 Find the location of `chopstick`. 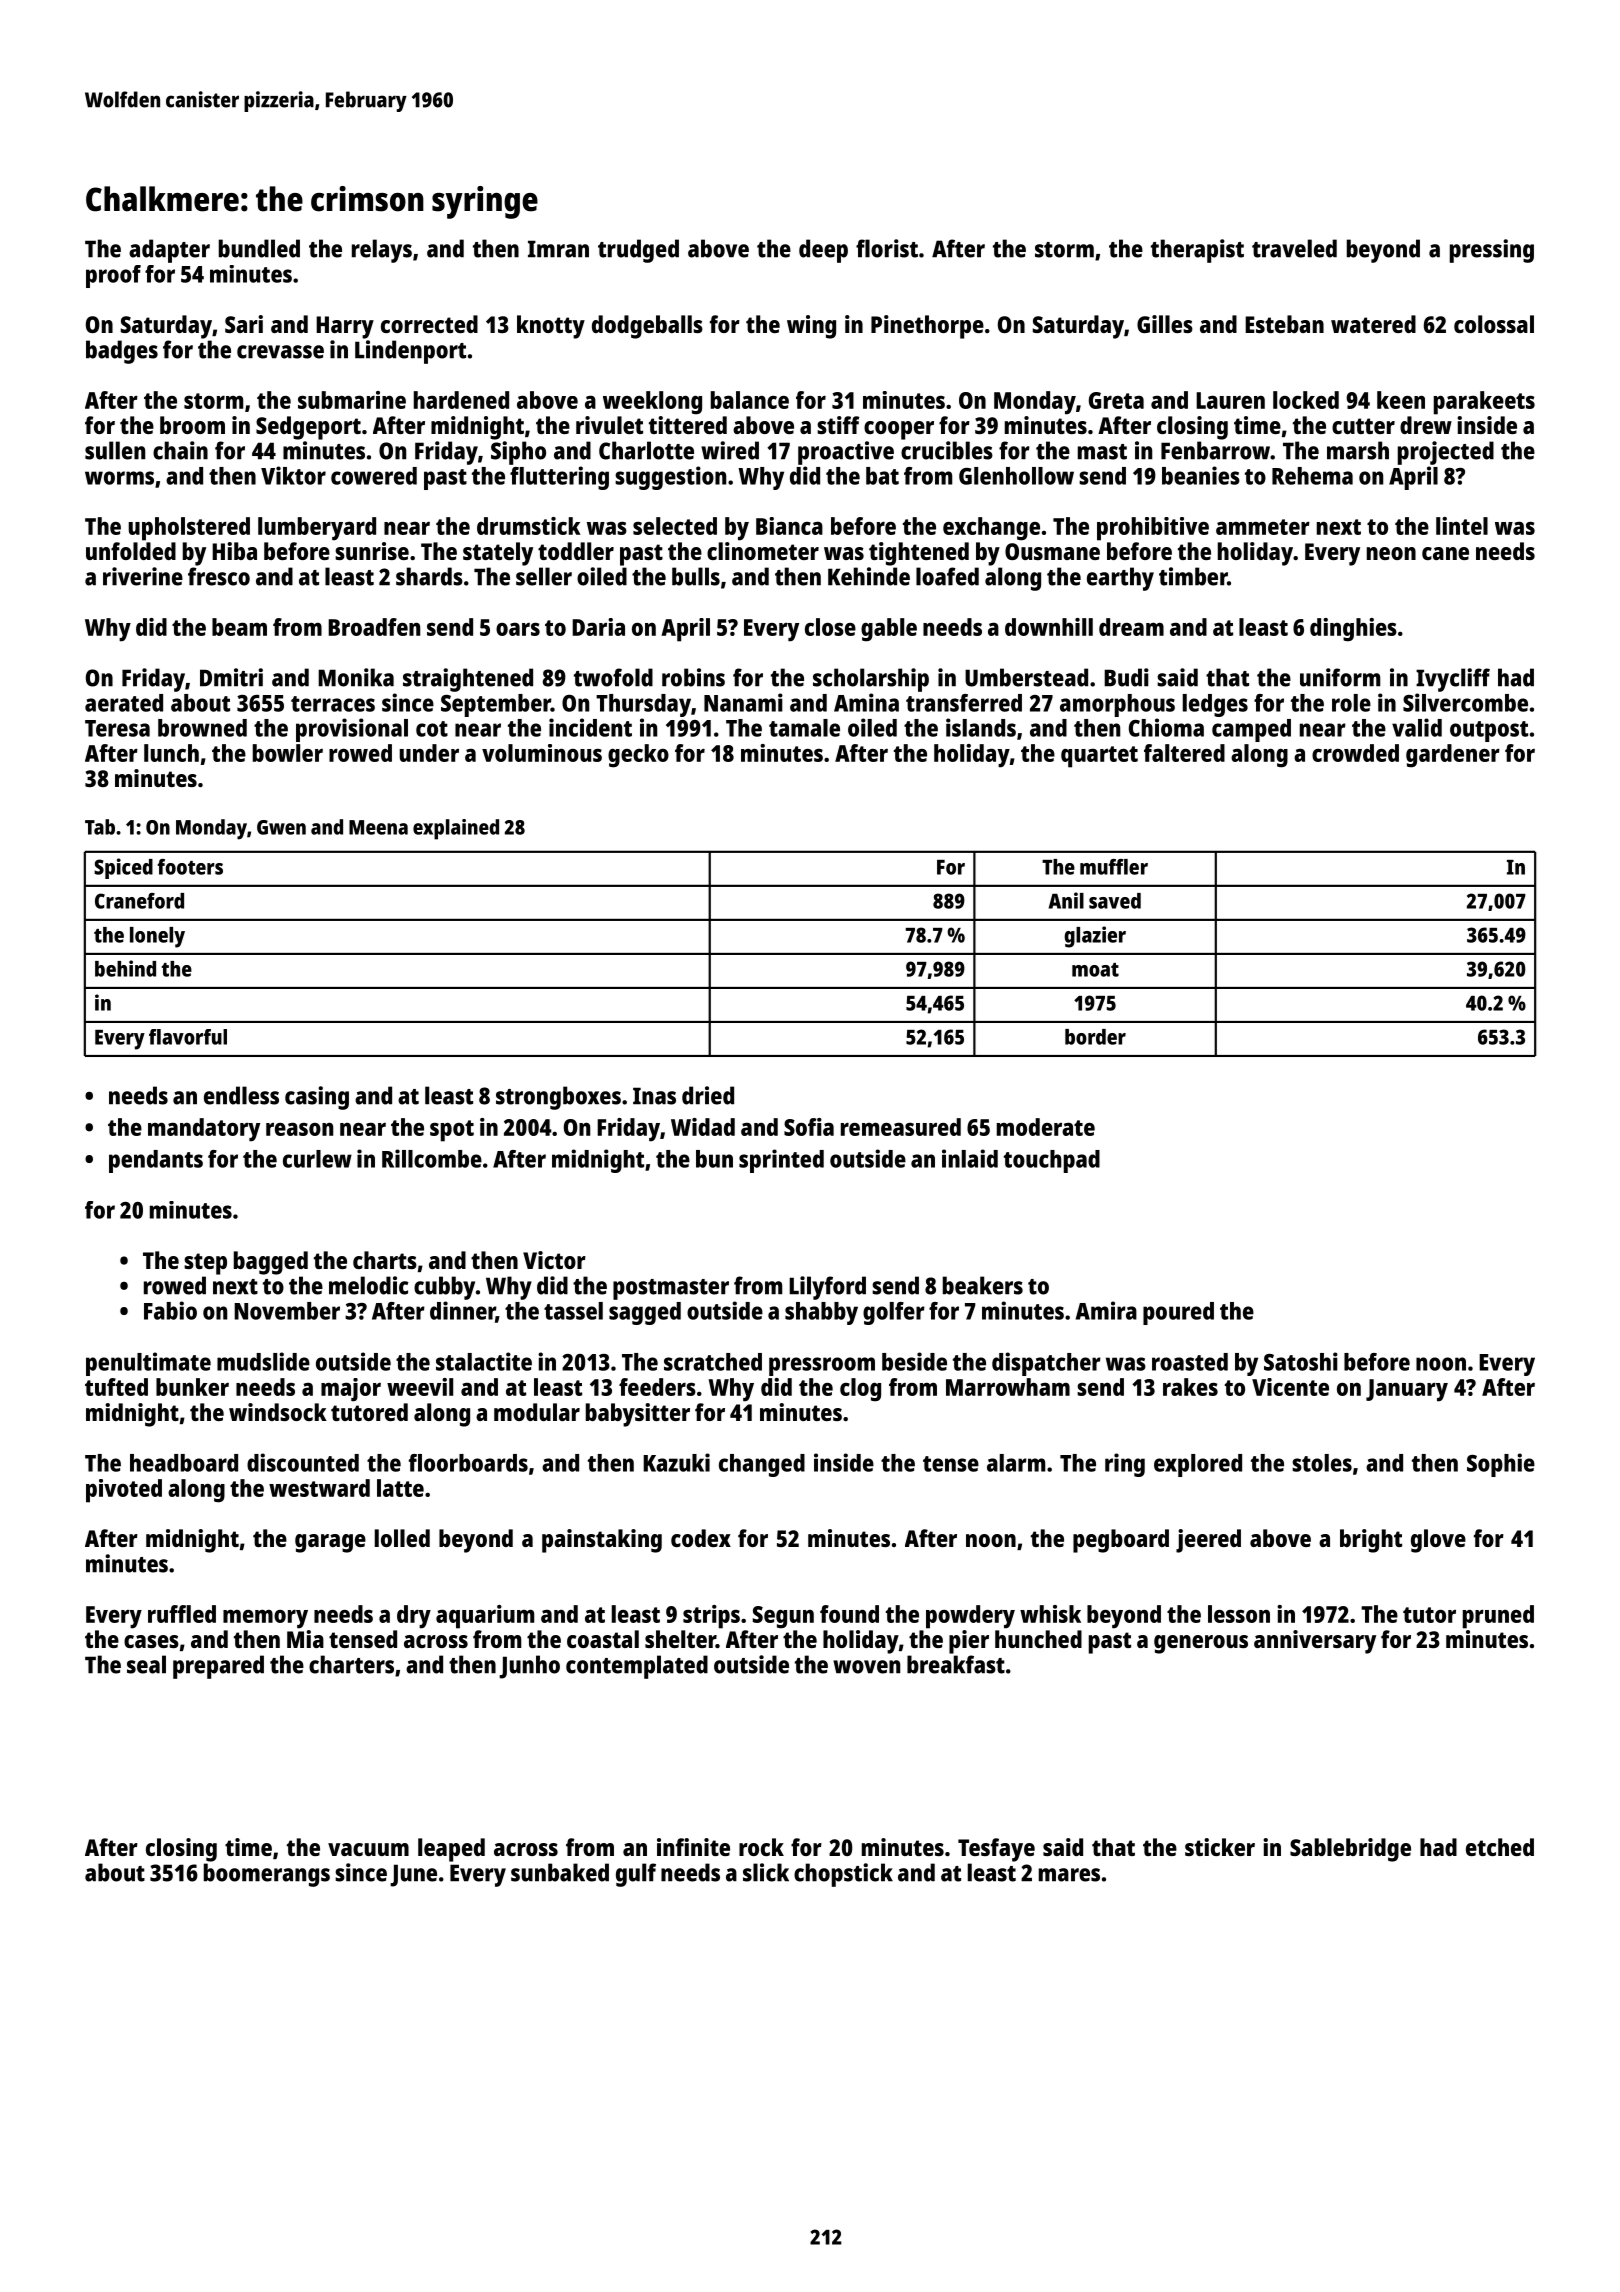

chopstick is located at coordinates (843, 1875).
